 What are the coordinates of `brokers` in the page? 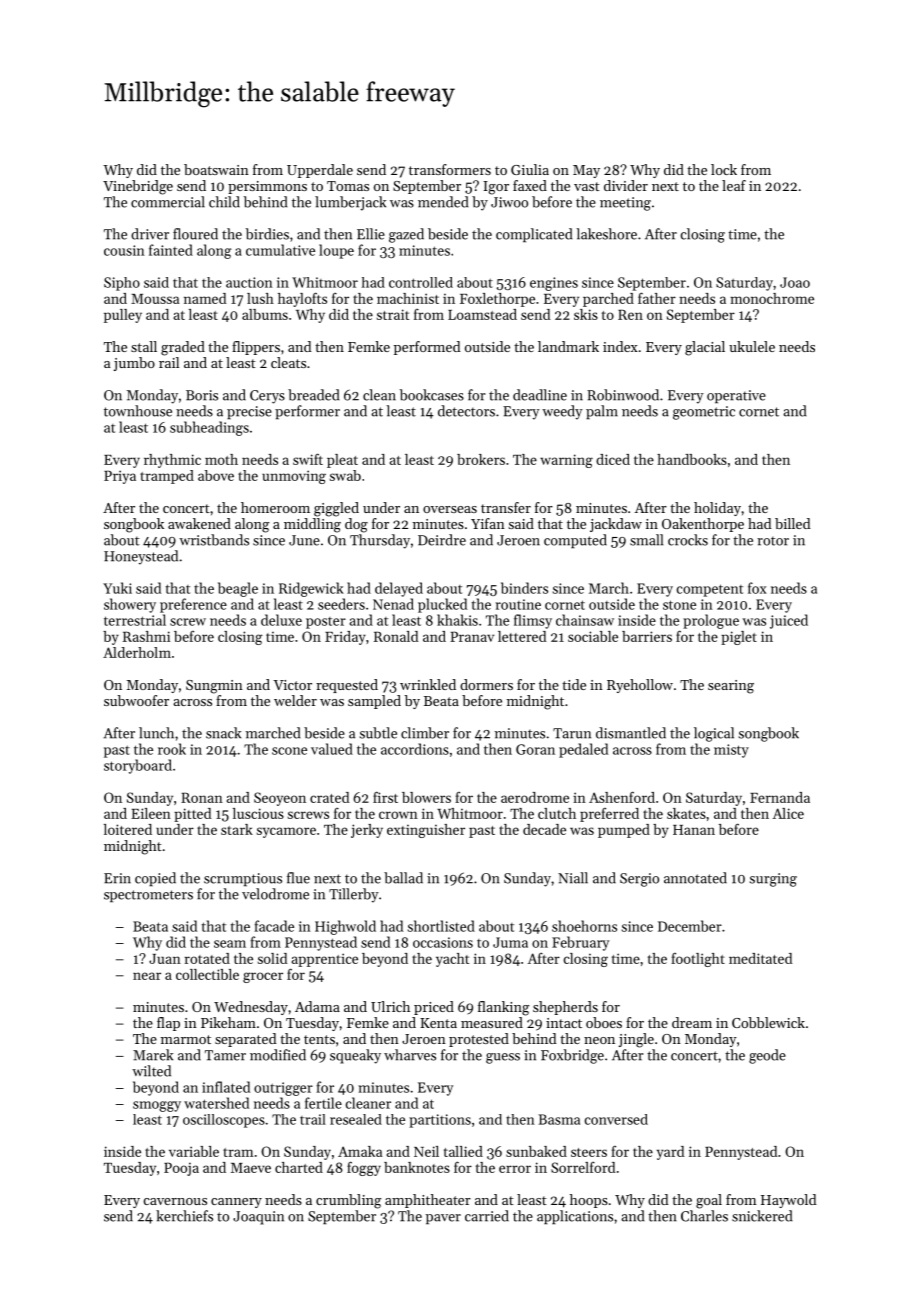 It's located at (481, 459).
